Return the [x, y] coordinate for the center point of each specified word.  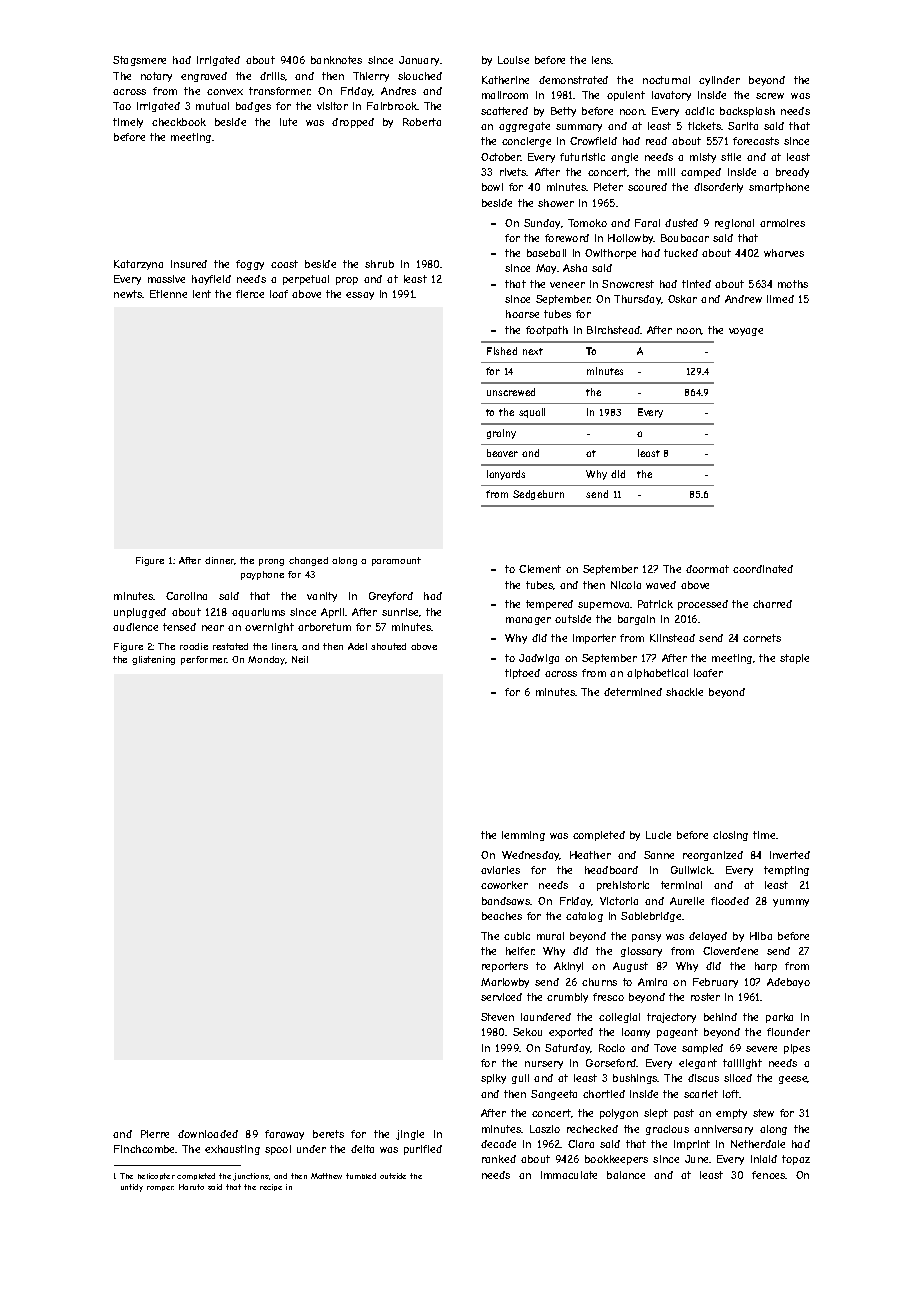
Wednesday [531, 856]
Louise [513, 60]
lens [602, 60]
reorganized [713, 856]
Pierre [155, 1134]
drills [272, 76]
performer [204, 660]
